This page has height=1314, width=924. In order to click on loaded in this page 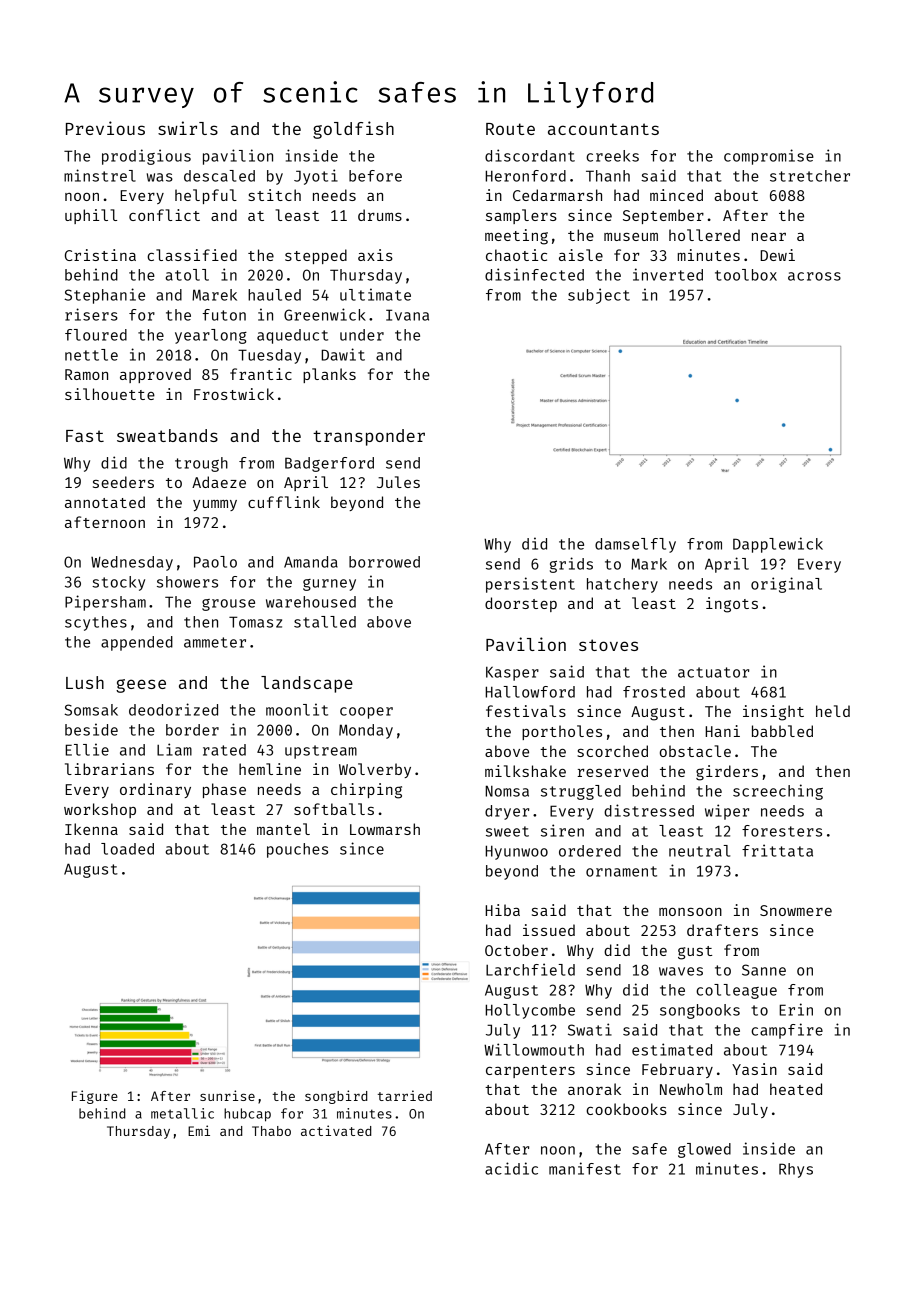, I will do `click(127, 849)`.
